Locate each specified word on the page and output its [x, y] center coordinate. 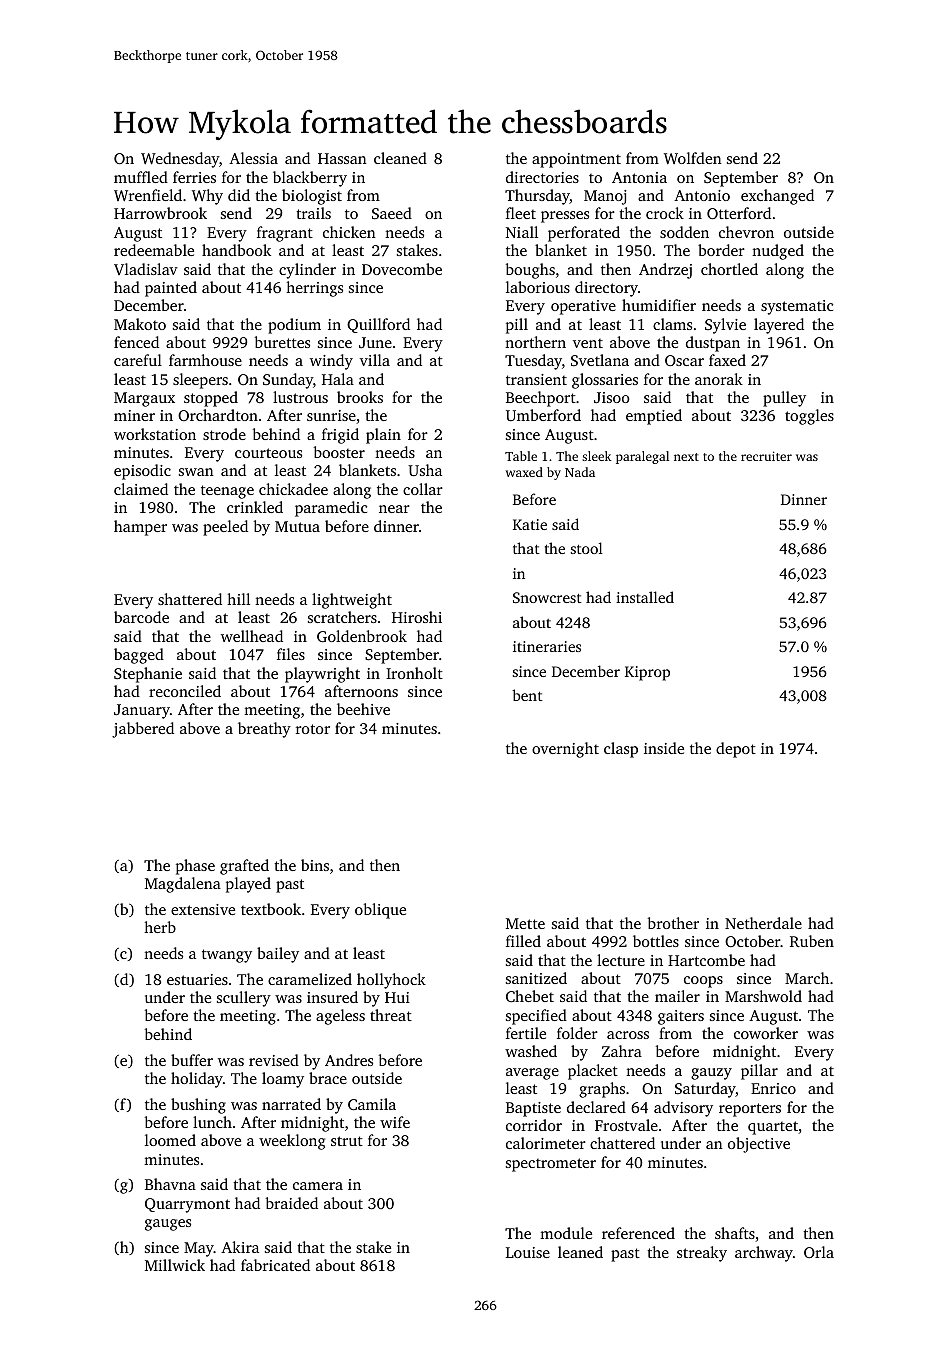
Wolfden [693, 158]
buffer [192, 1060]
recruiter [766, 456]
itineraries [547, 646]
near [394, 509]
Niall [522, 232]
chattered [622, 1143]
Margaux [144, 399]
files [291, 654]
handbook [236, 250]
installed [645, 597]
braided [292, 1203]
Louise [528, 1252]
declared [596, 1107]
